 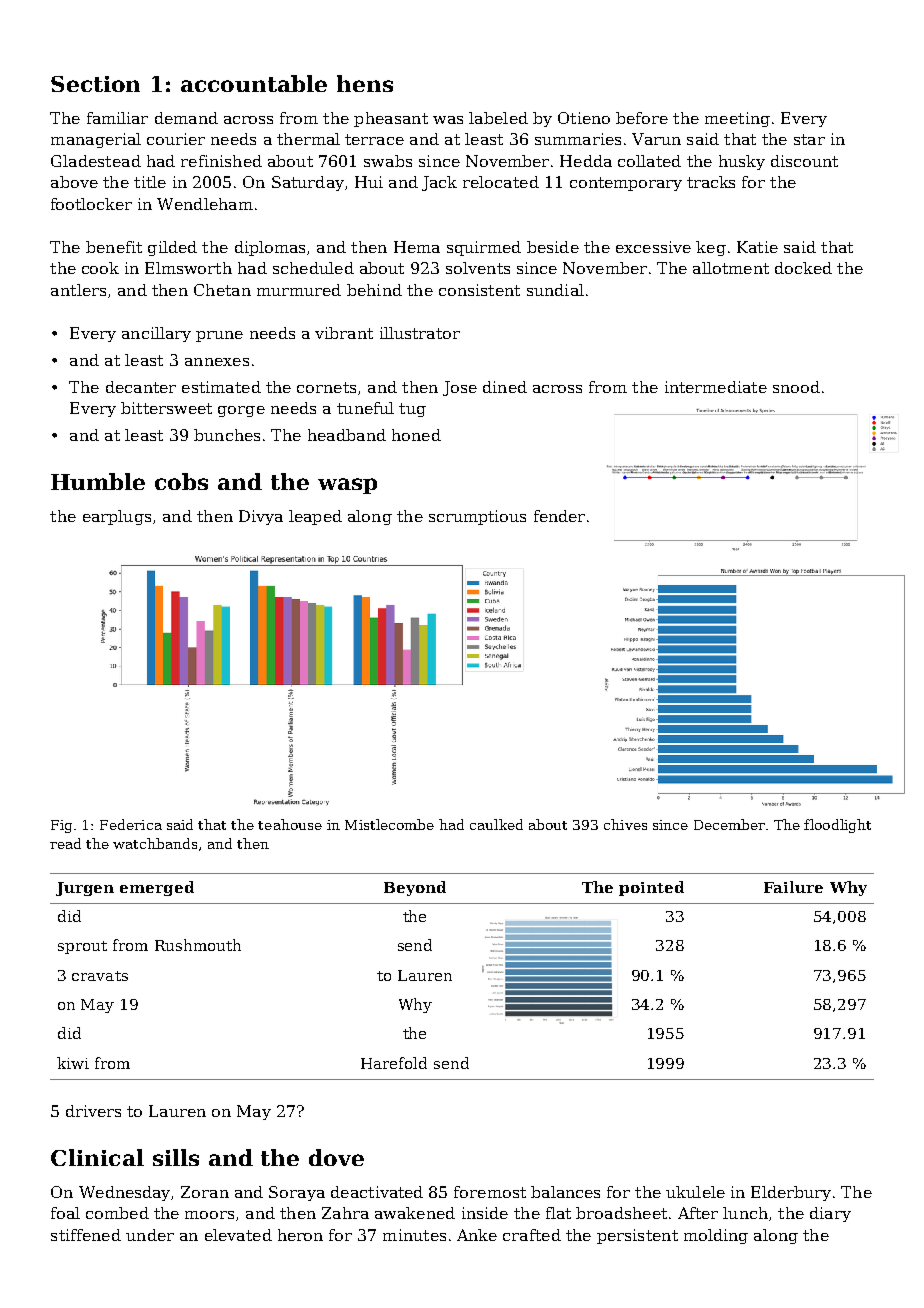 What do you see at coordinates (97, 1157) in the screenshot?
I see `Clinical` at bounding box center [97, 1157].
